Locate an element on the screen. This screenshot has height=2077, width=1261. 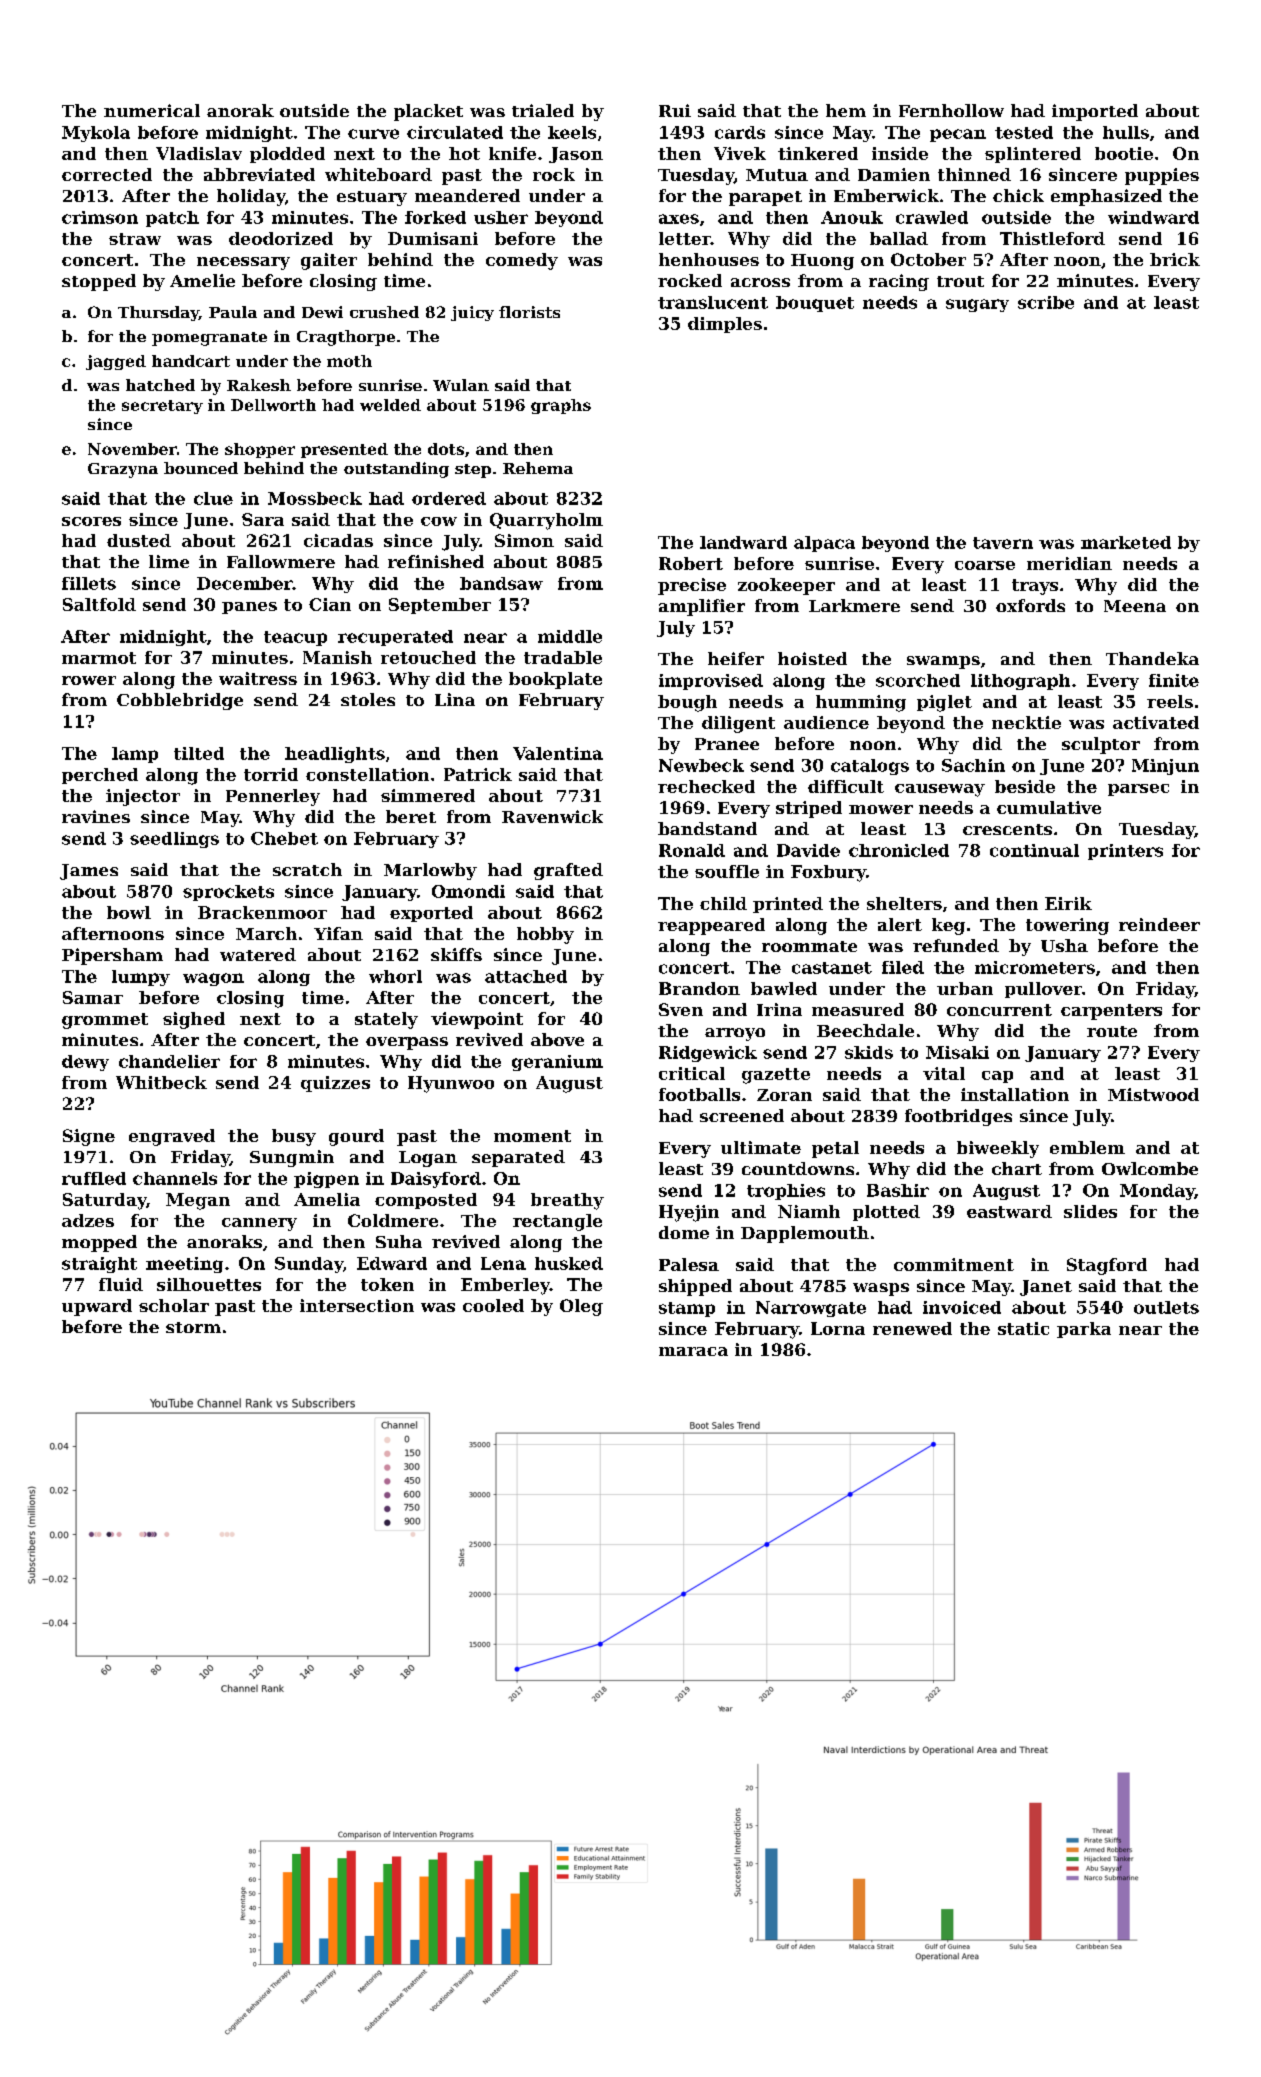
sighed is located at coordinates (194, 1020).
